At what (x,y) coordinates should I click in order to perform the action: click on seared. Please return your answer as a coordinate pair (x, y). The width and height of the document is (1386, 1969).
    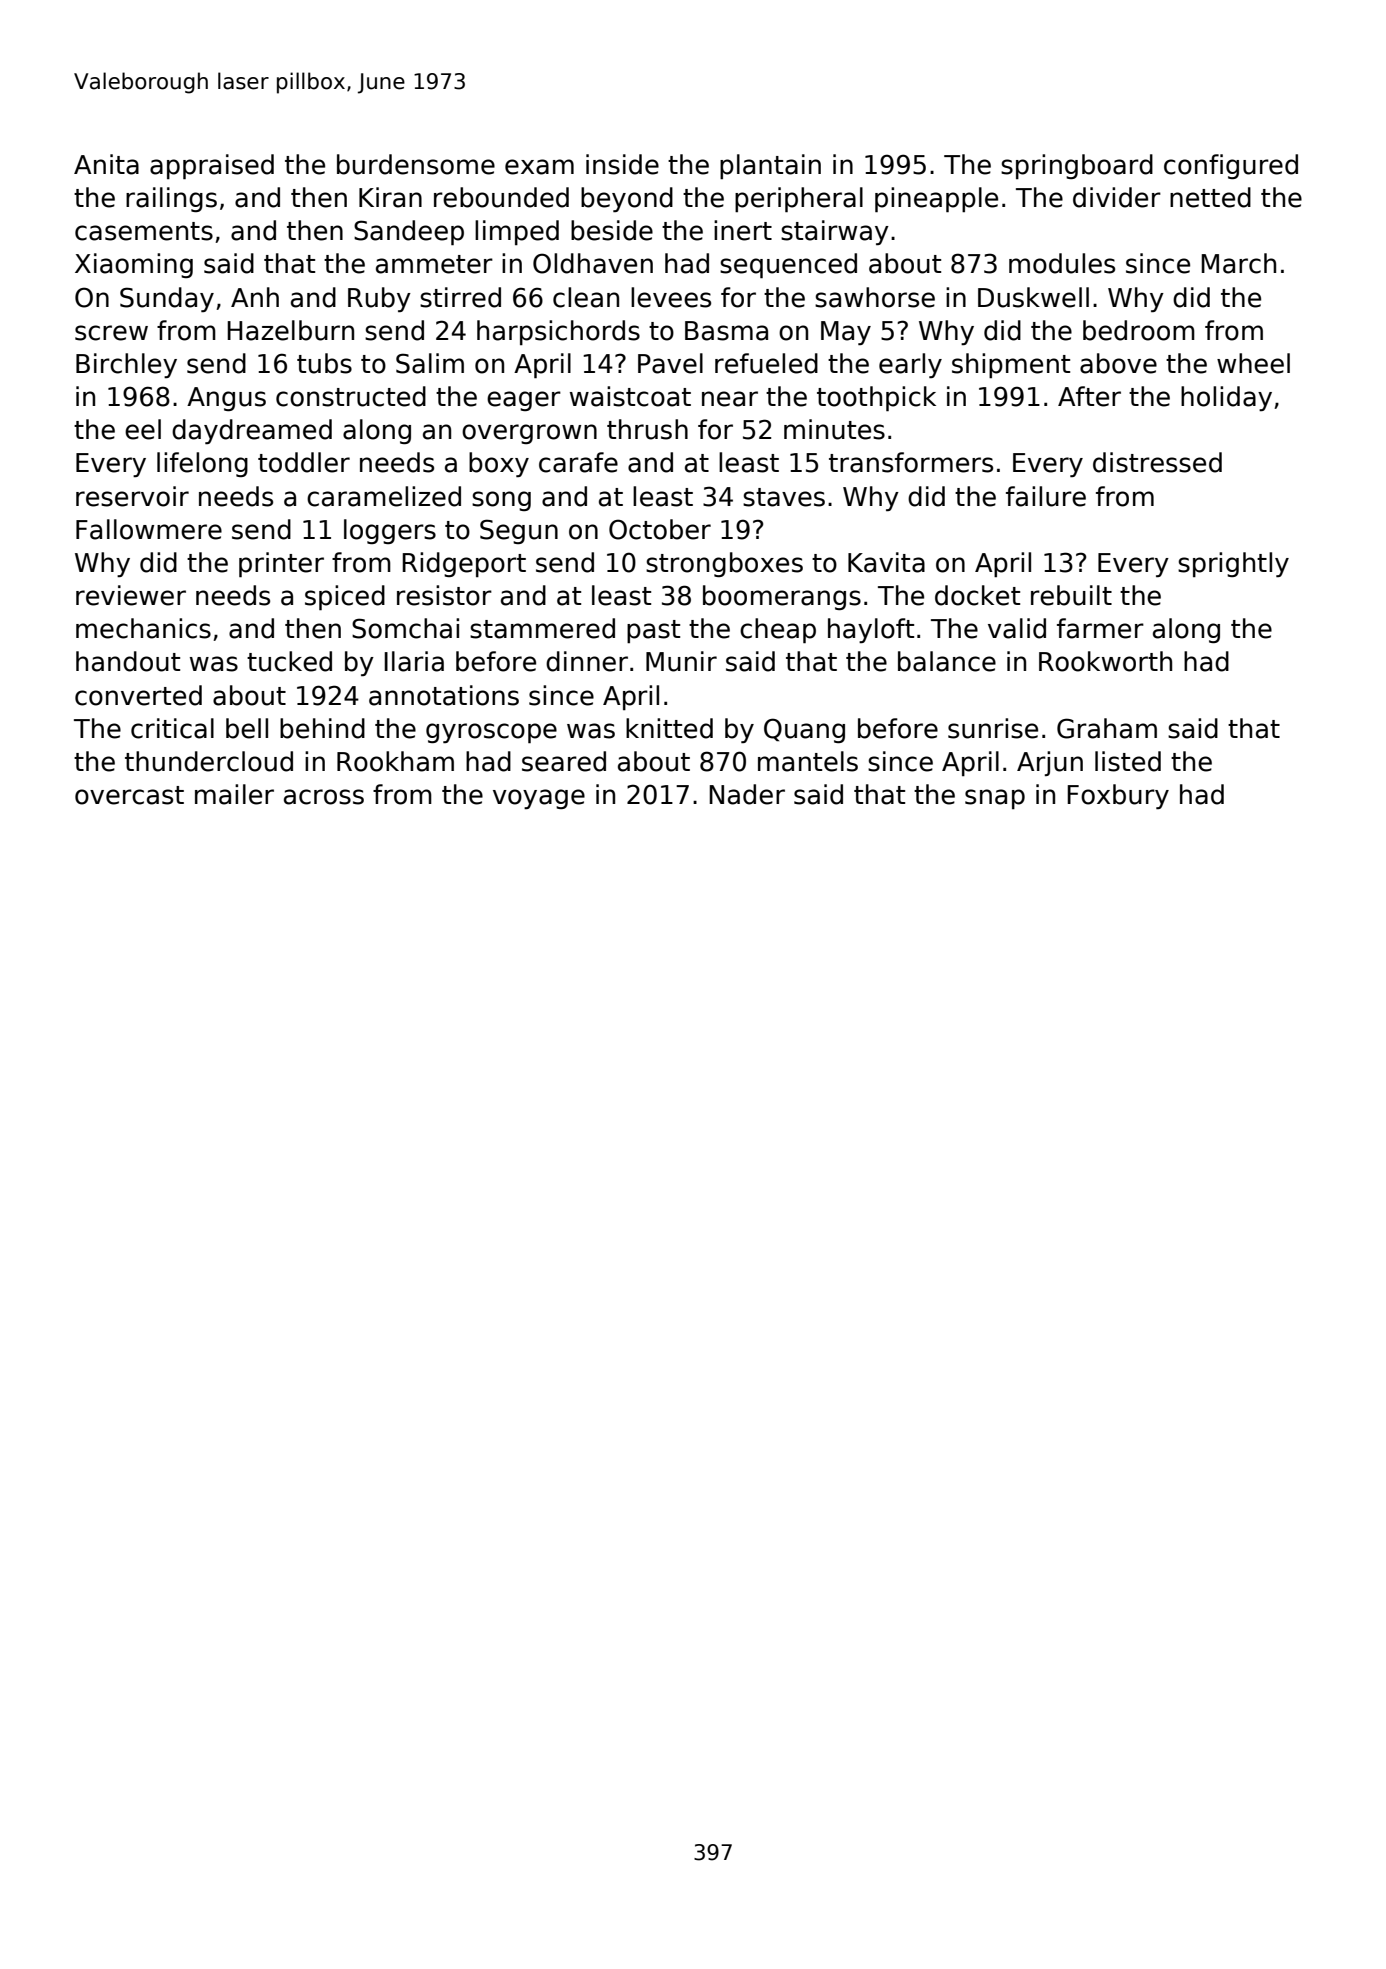
    Looking at the image, I should click on (564, 761).
